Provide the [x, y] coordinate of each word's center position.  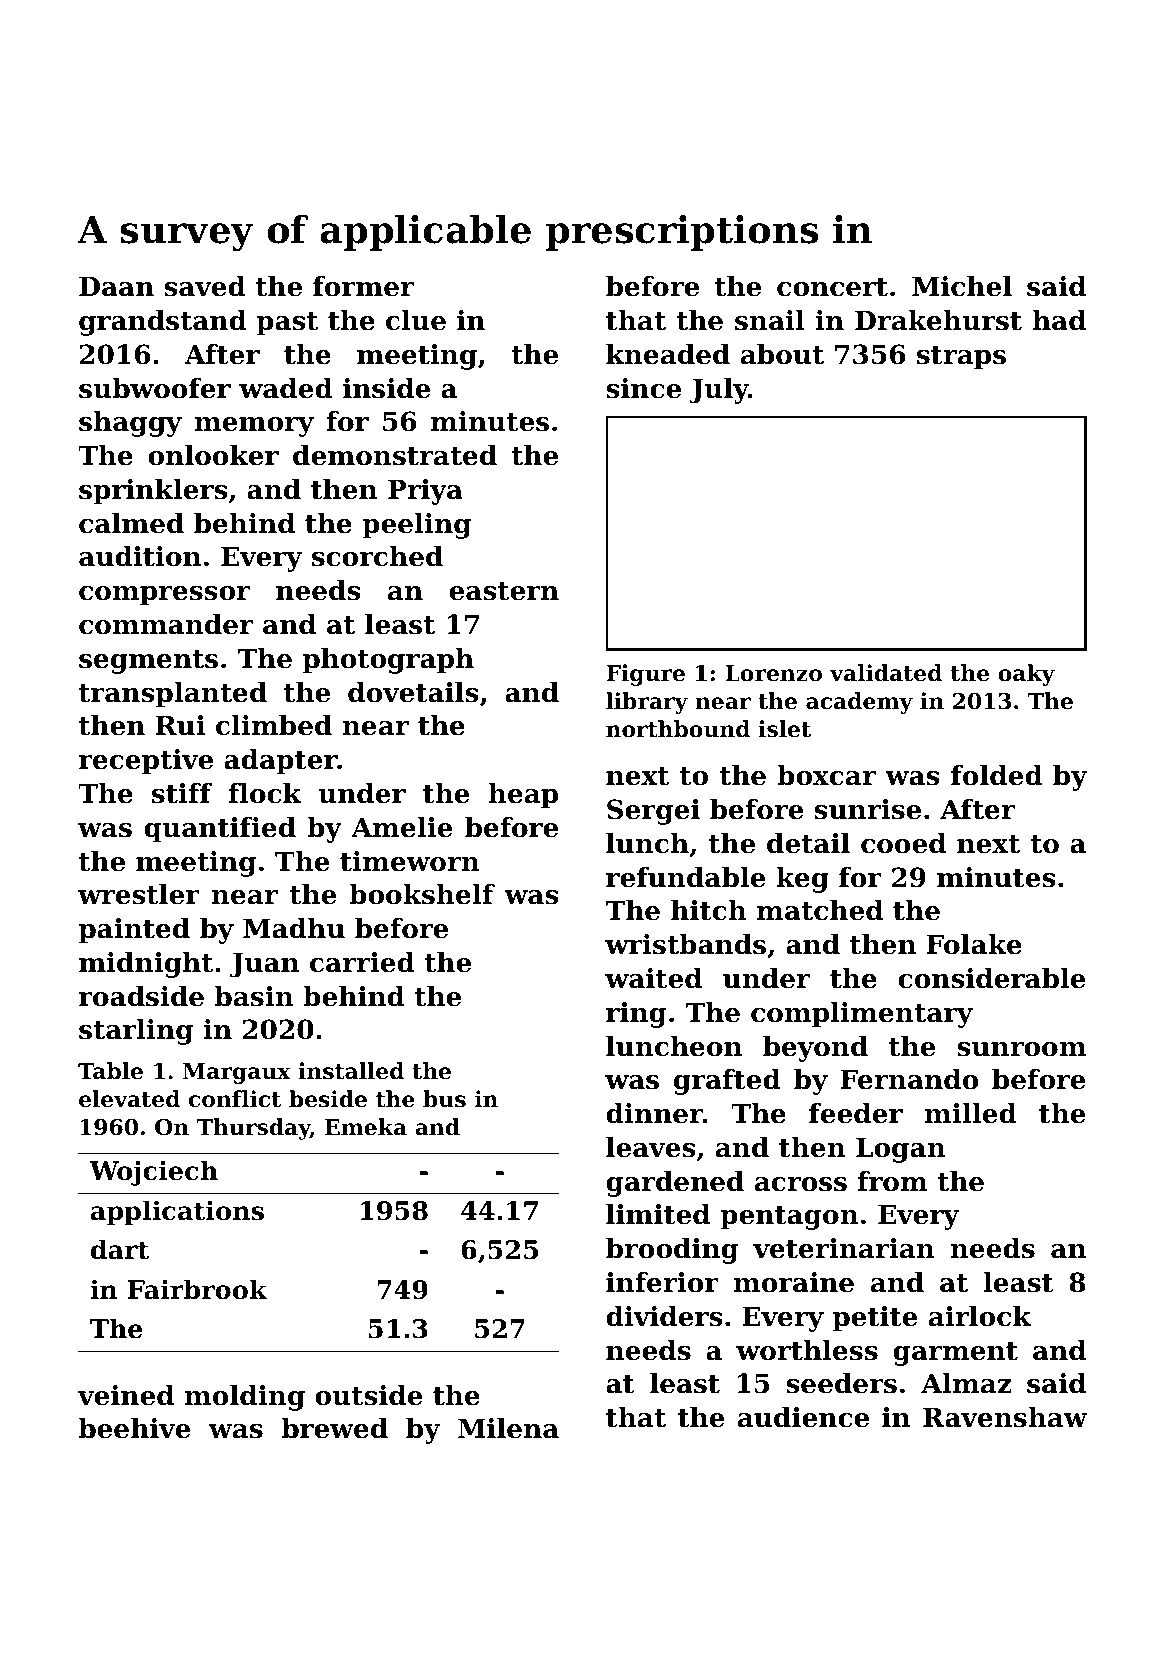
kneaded [668, 354]
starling [136, 1032]
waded [286, 388]
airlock [980, 1316]
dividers [664, 1316]
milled [970, 1113]
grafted [727, 1082]
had [1059, 320]
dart [120, 1249]
